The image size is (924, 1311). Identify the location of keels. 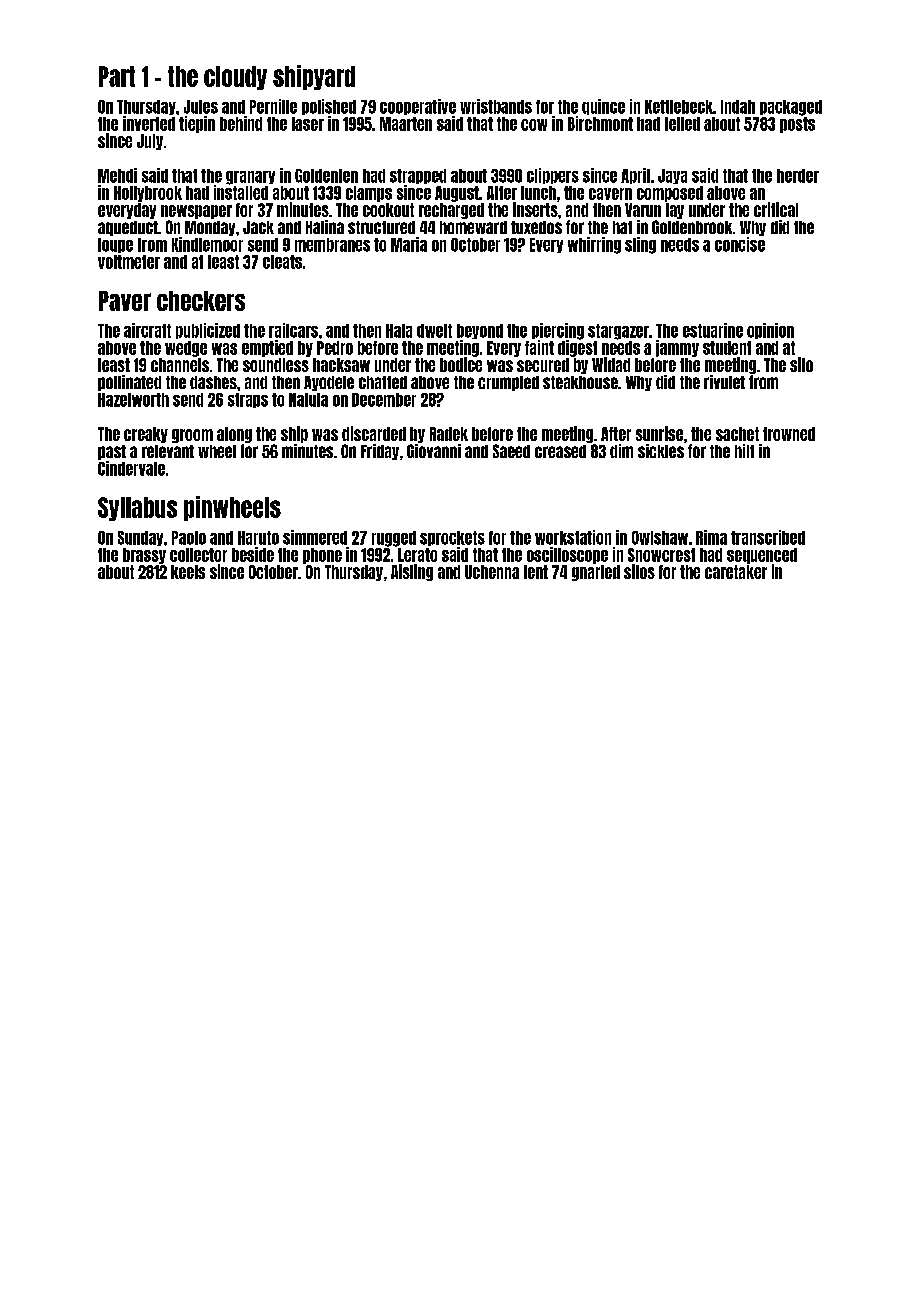
(188, 572).
